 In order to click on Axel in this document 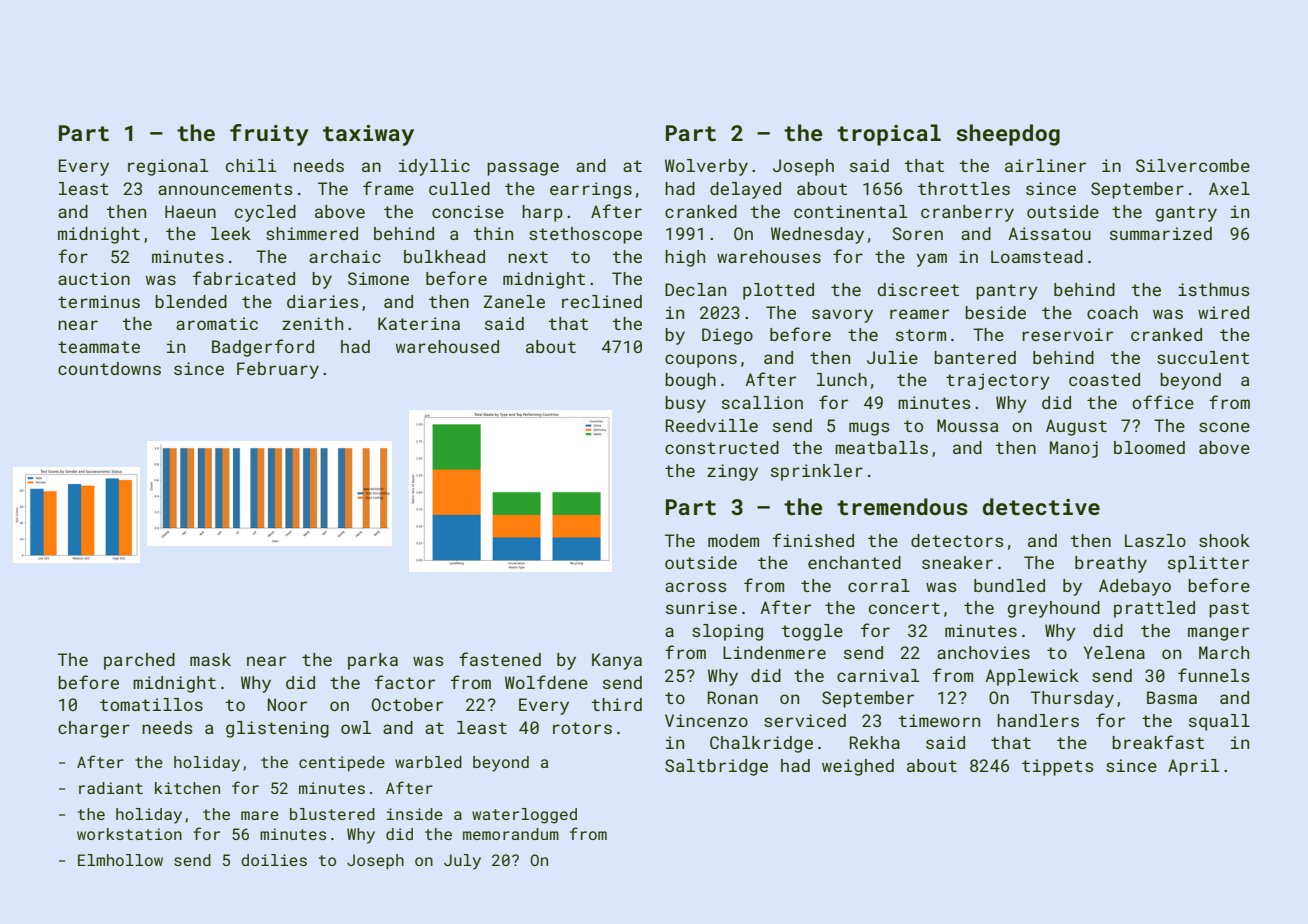, I will do `click(1229, 188)`.
